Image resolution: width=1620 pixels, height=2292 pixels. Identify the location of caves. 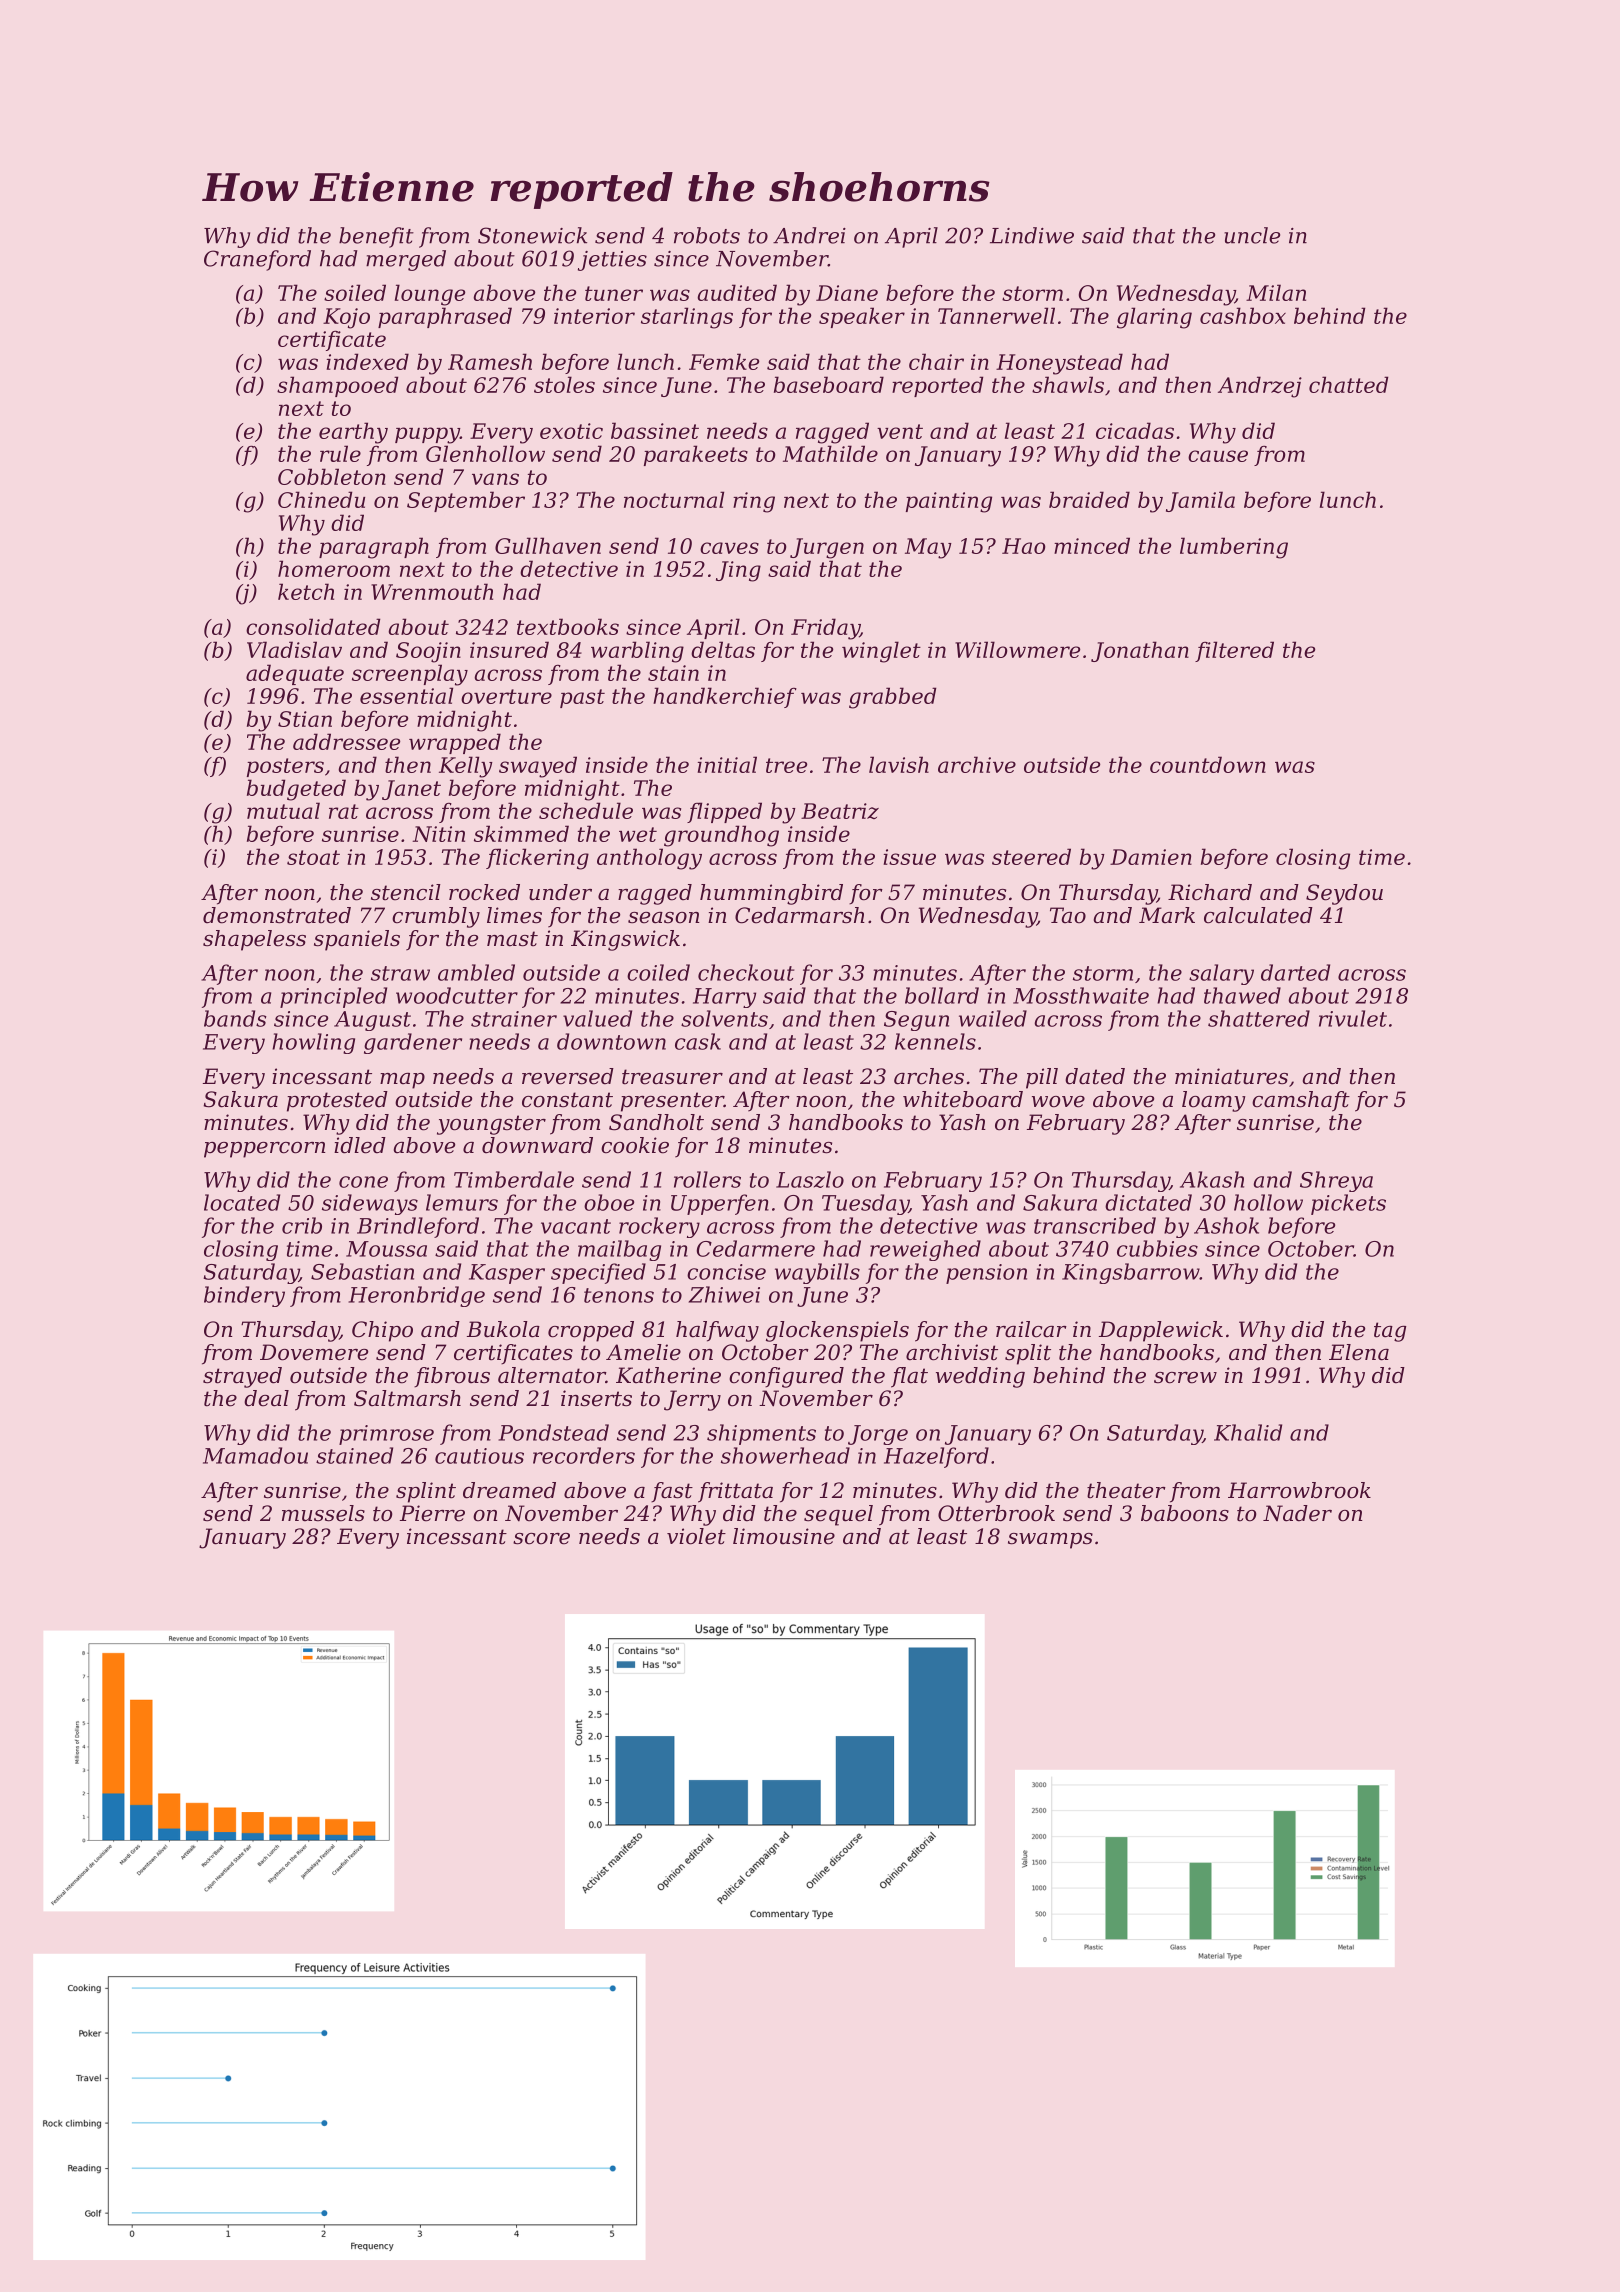
(729, 548).
